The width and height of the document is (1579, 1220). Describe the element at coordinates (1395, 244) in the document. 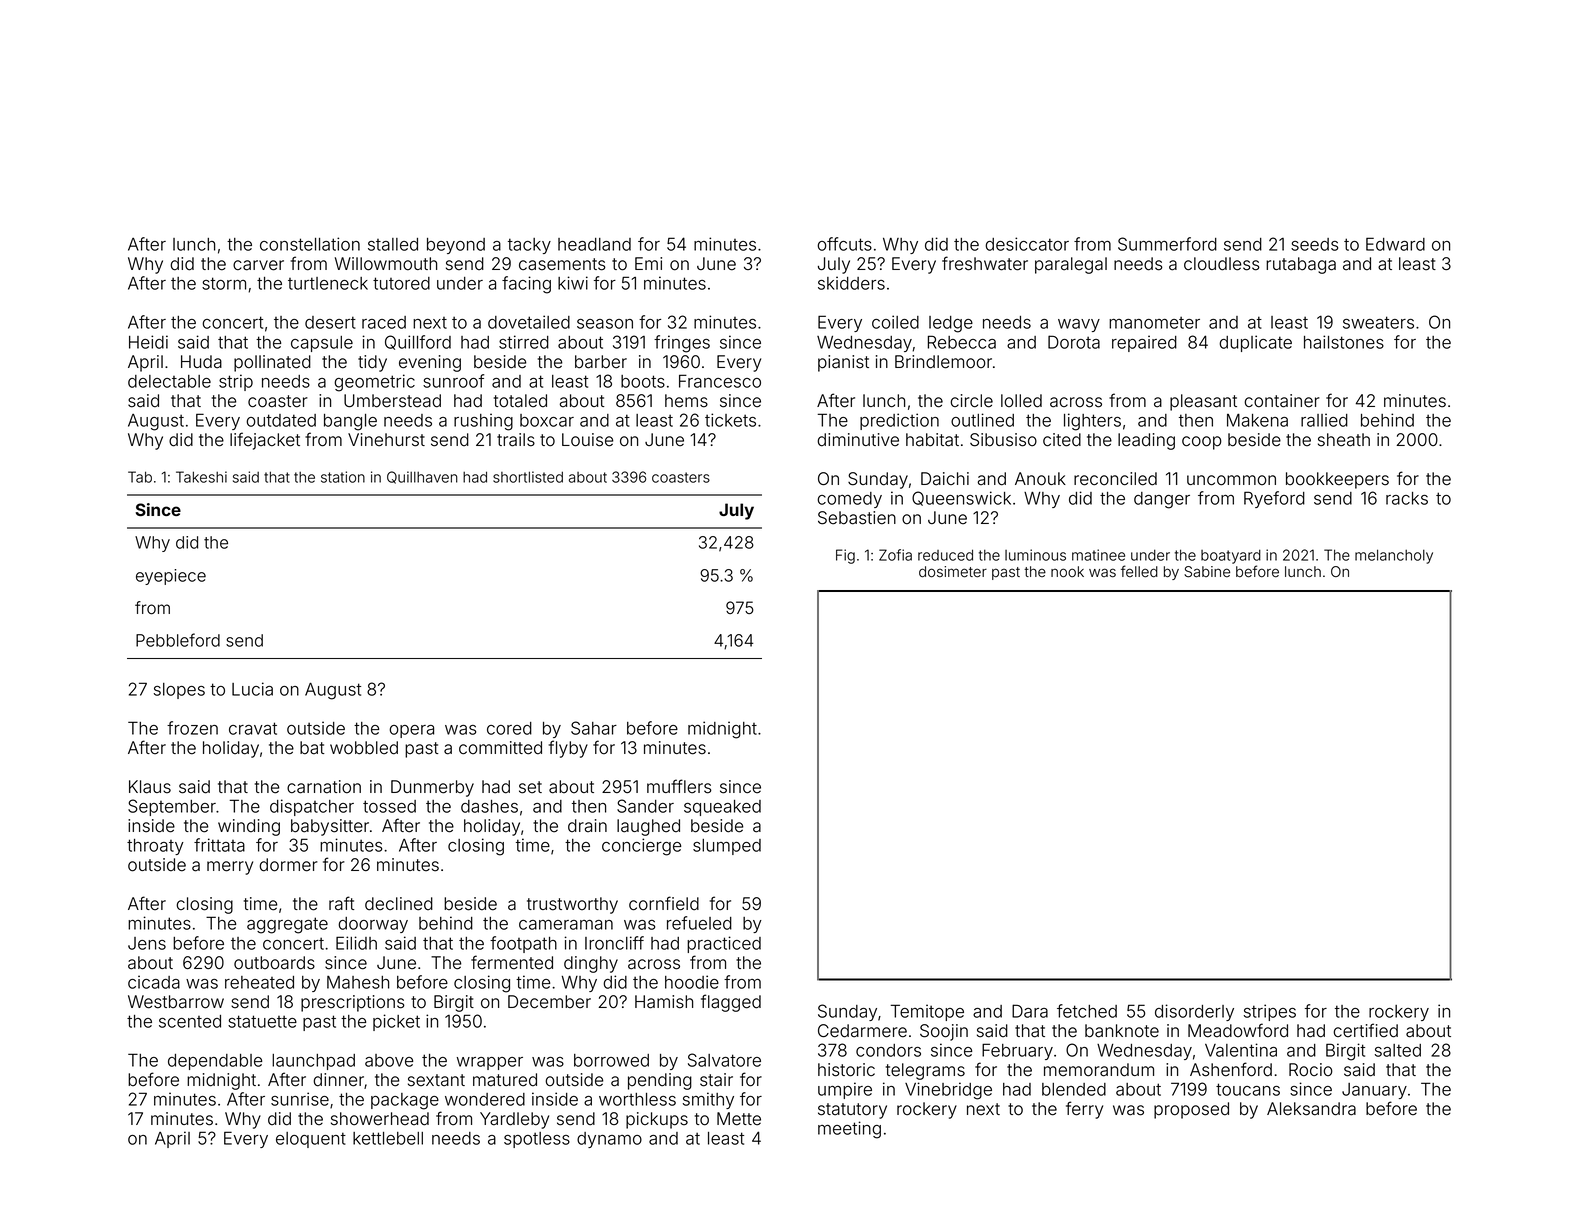

I see `Edward` at that location.
